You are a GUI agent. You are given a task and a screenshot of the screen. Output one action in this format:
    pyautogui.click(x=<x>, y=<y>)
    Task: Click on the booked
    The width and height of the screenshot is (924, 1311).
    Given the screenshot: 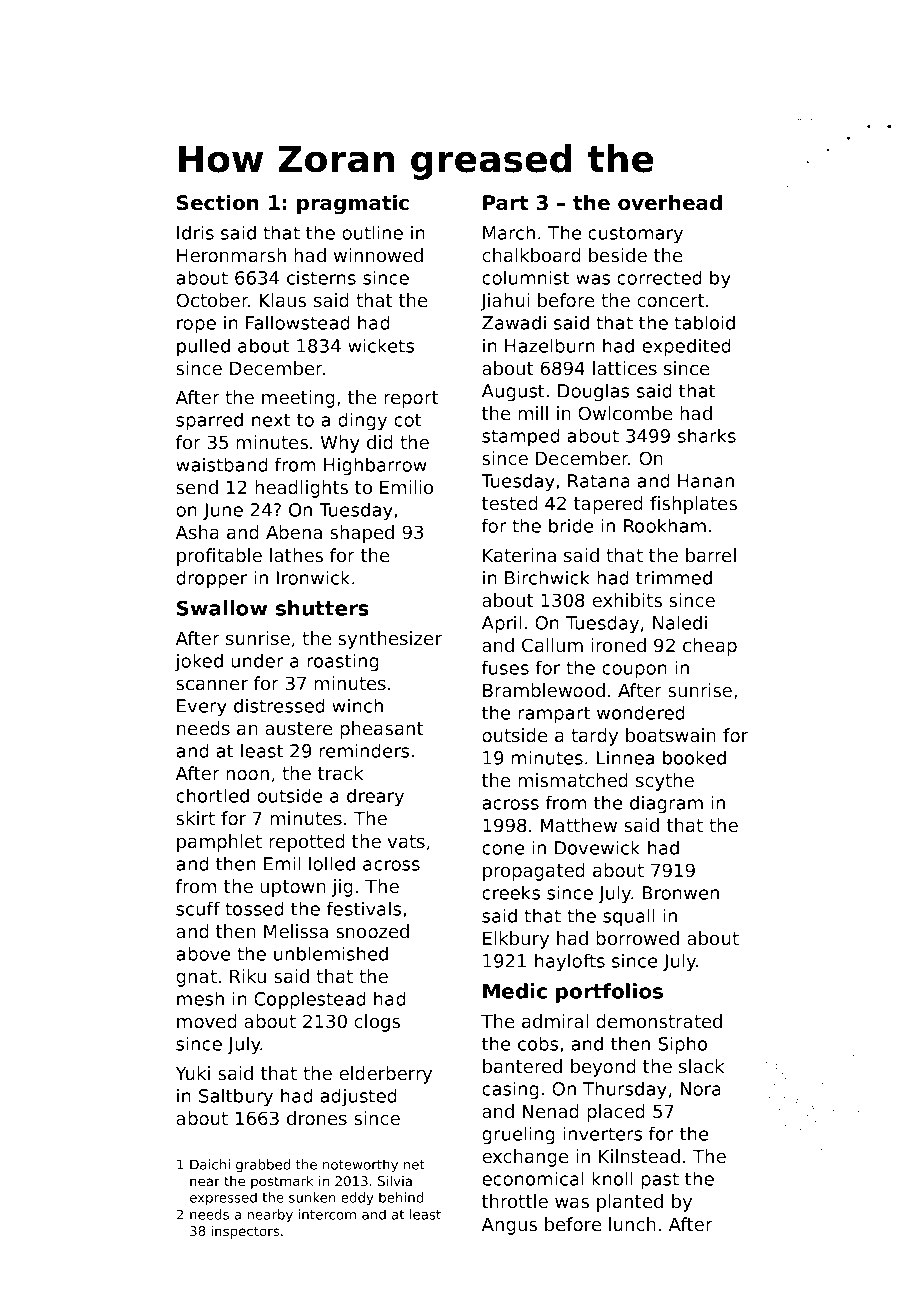 What is the action you would take?
    pyautogui.click(x=694, y=757)
